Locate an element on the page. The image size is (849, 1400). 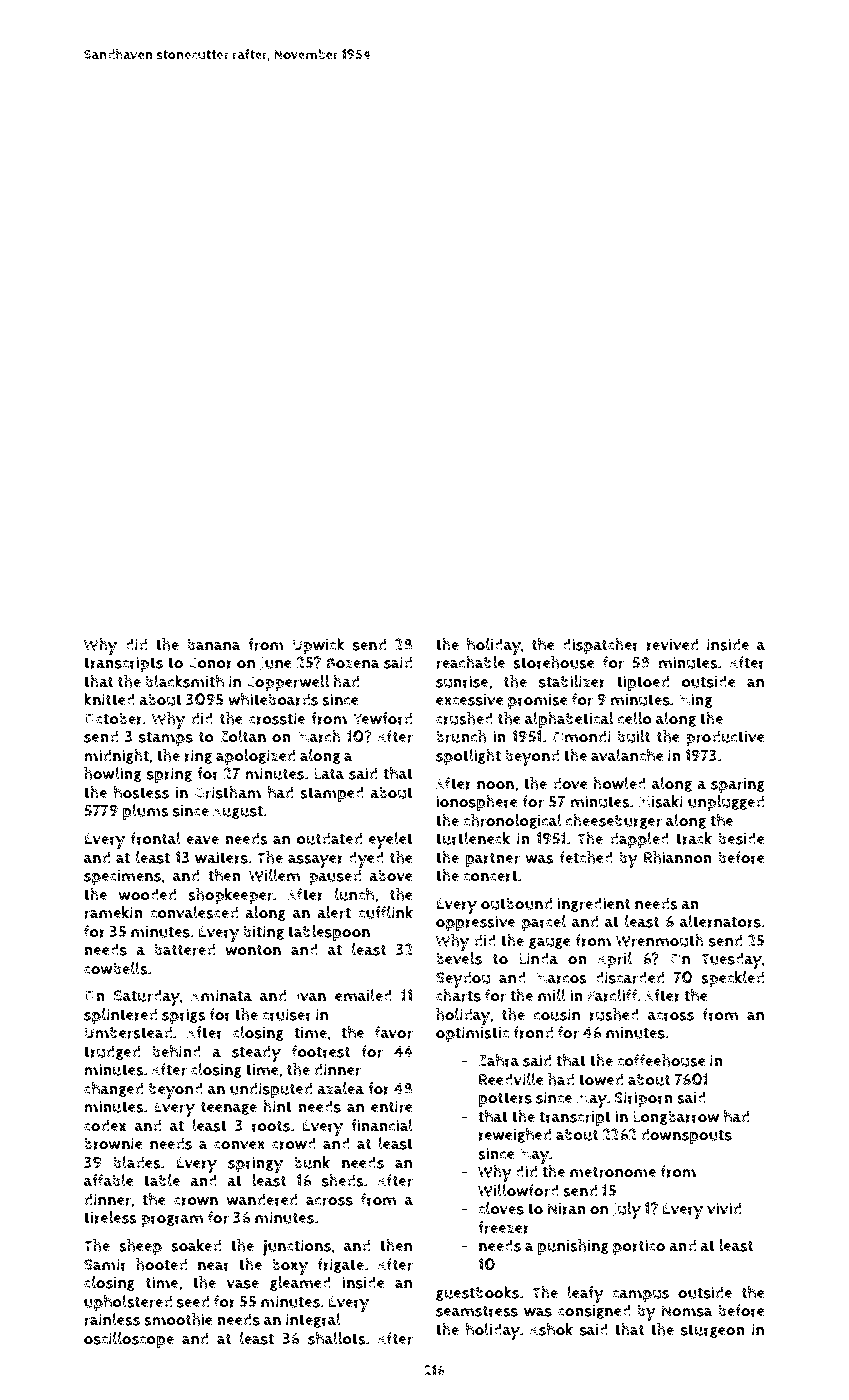
footrest is located at coordinates (321, 1051).
